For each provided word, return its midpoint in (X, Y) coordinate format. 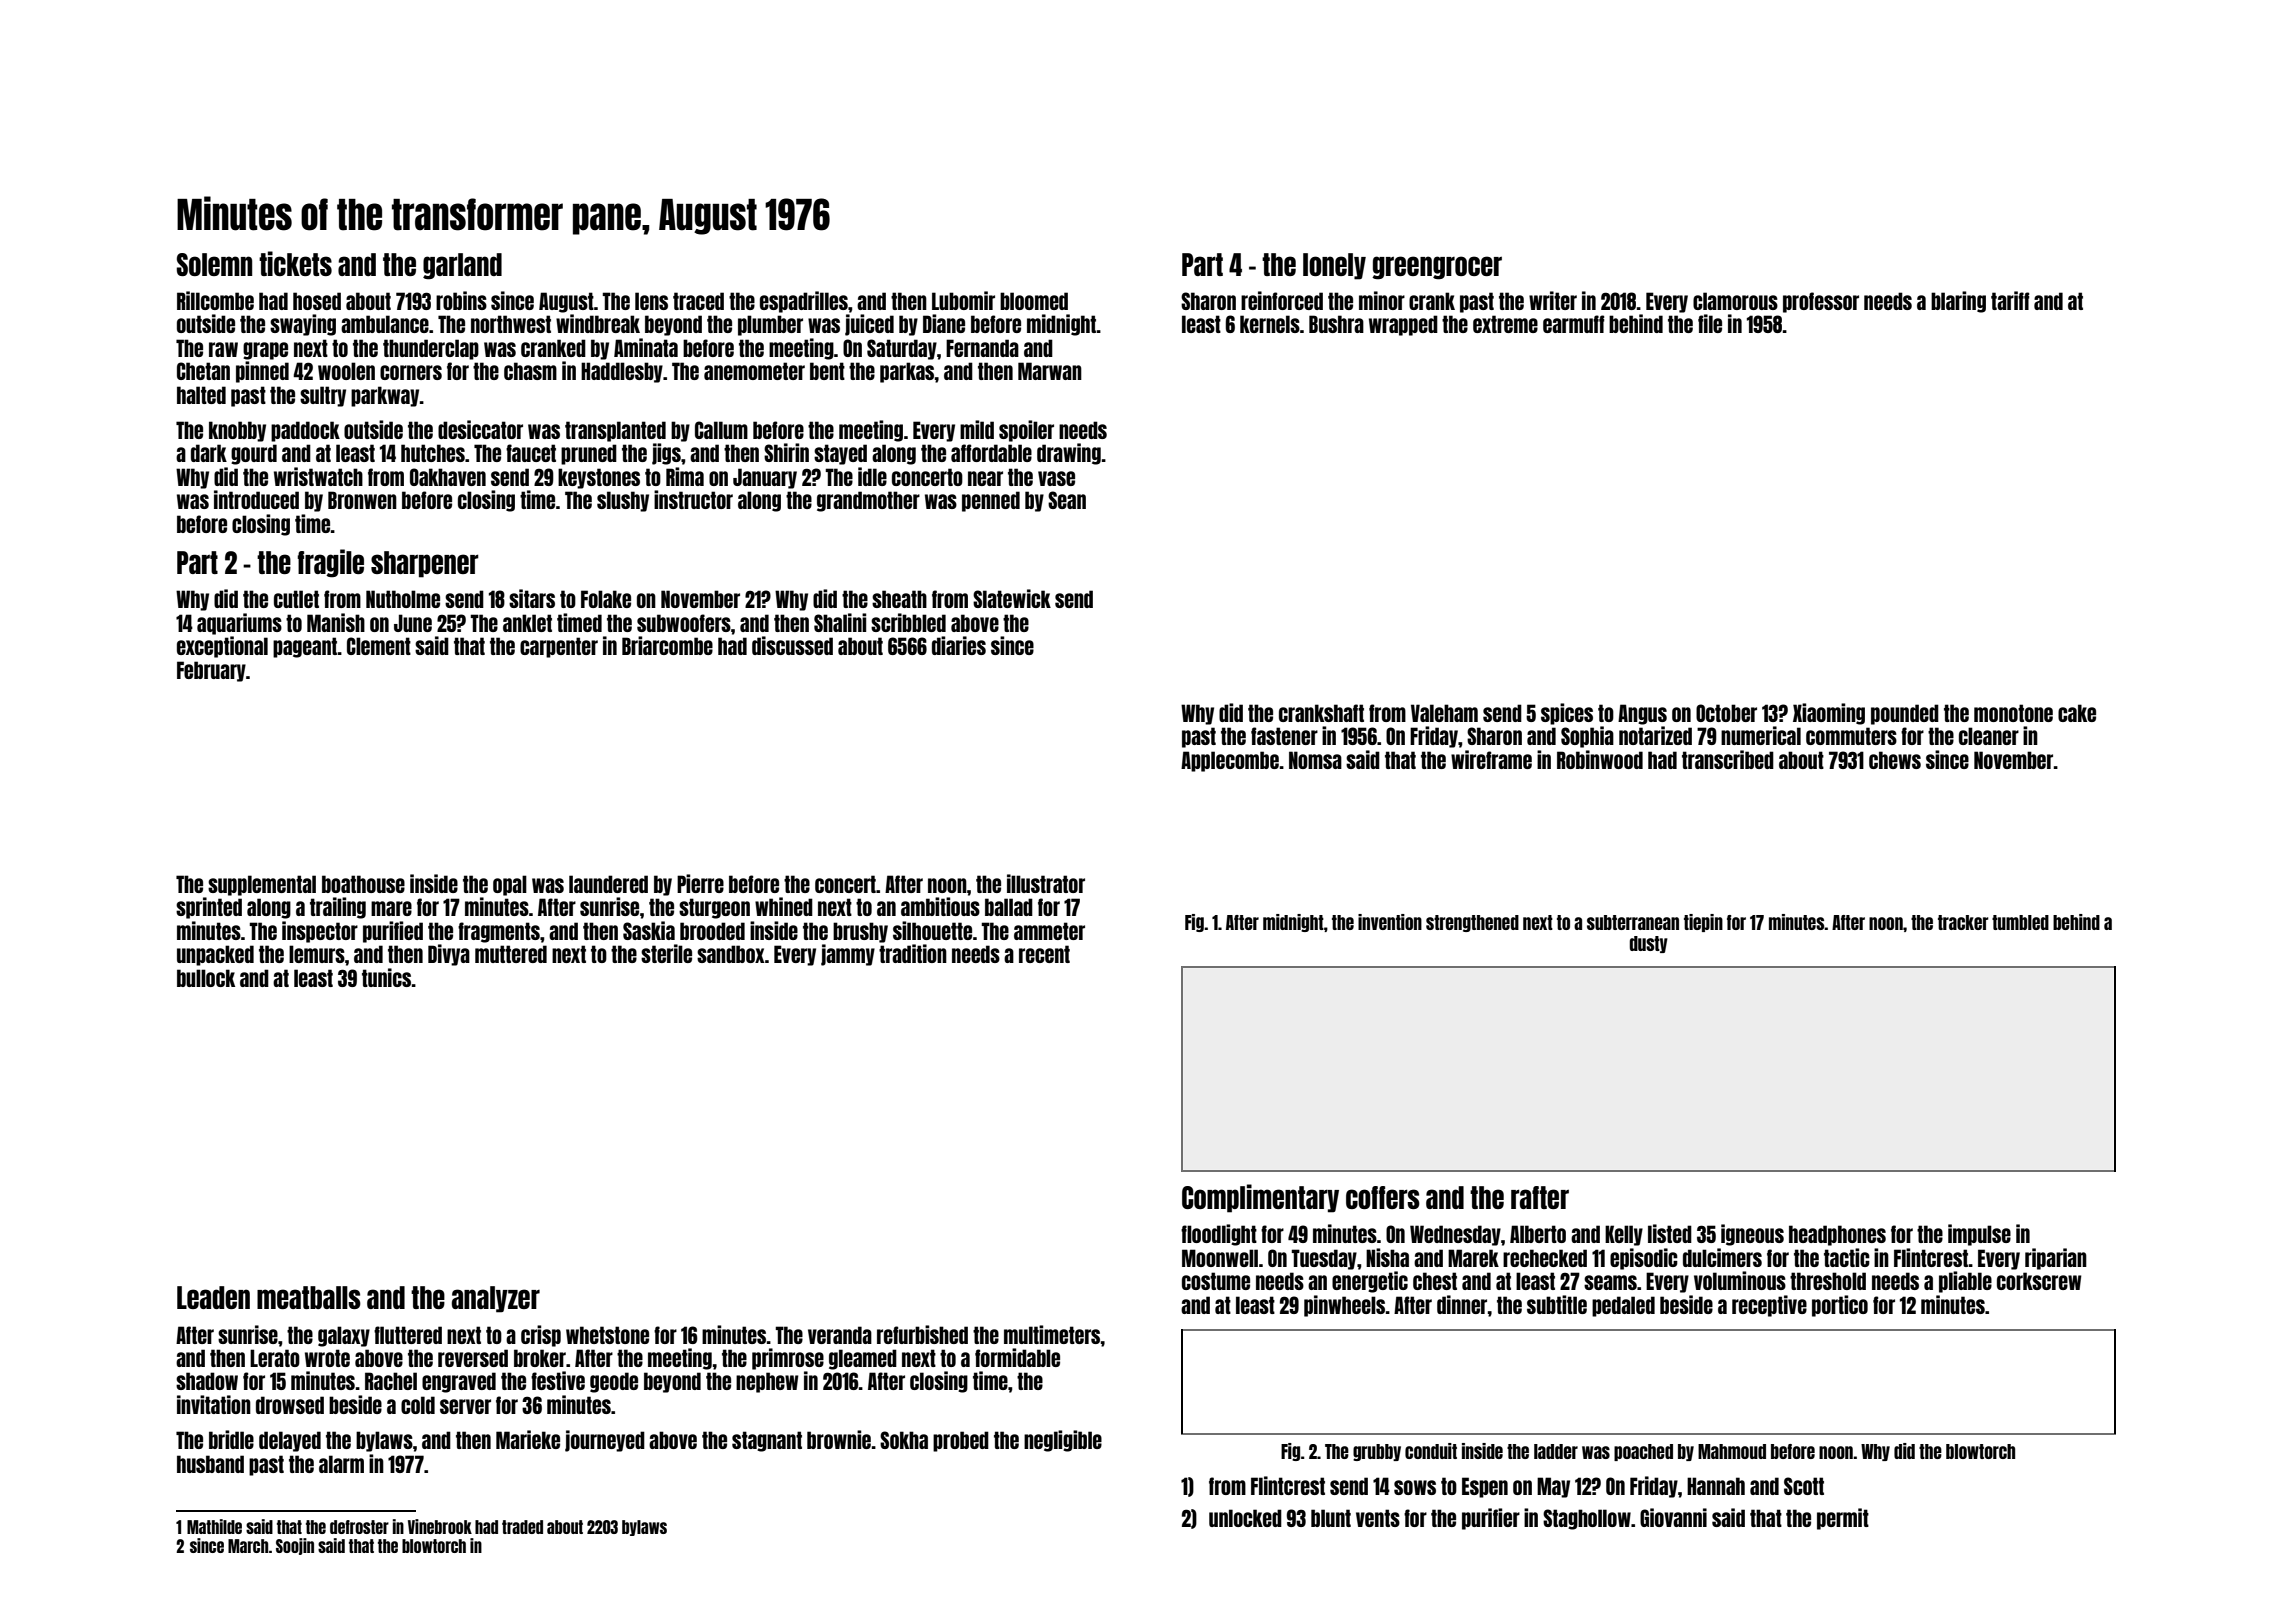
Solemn (214, 264)
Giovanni (1673, 1517)
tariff (2010, 300)
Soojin (295, 1546)
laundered (608, 884)
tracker (1963, 922)
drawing (1069, 454)
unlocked (1245, 1518)
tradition (913, 953)
